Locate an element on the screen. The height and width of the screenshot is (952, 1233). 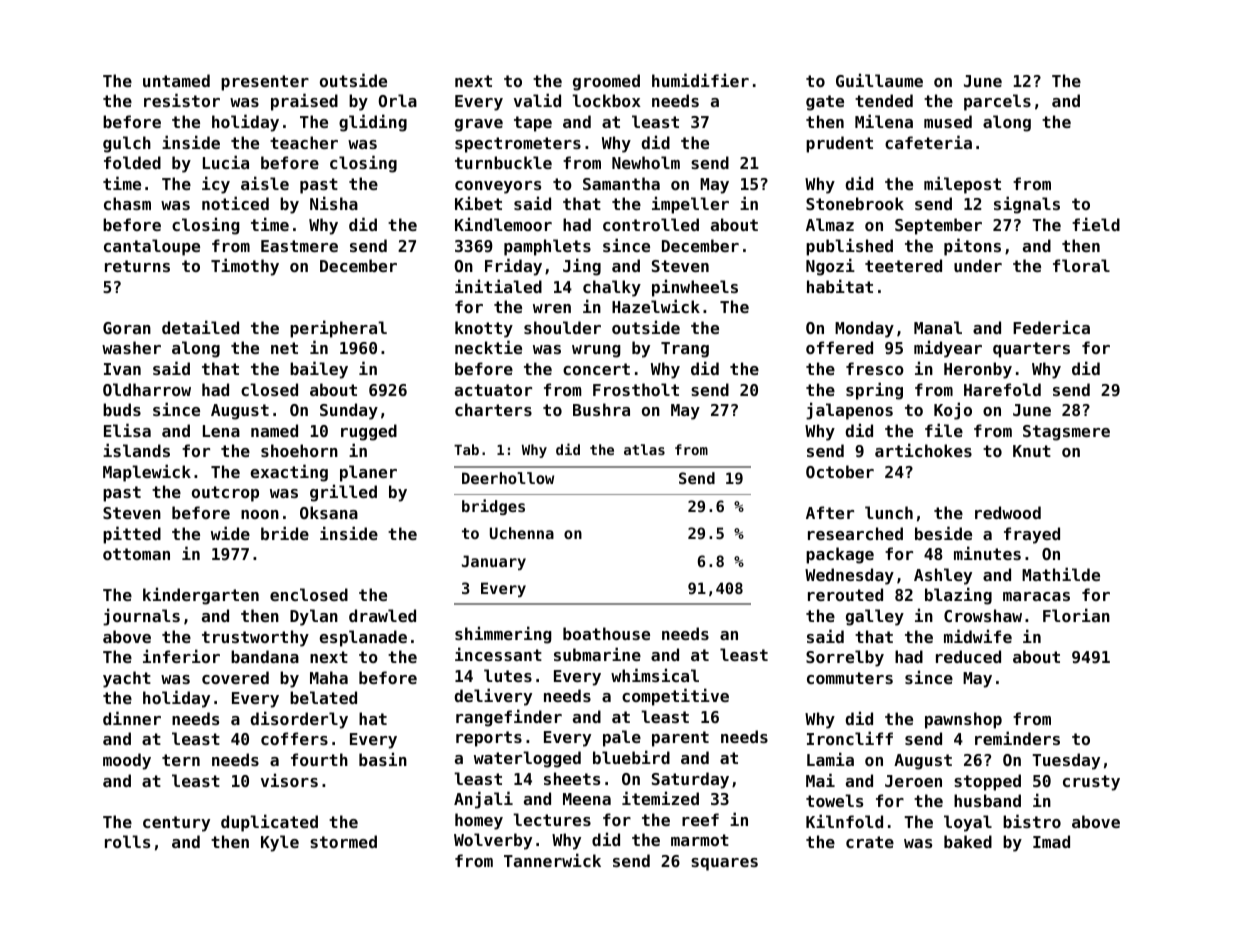
chasm is located at coordinates (127, 203).
